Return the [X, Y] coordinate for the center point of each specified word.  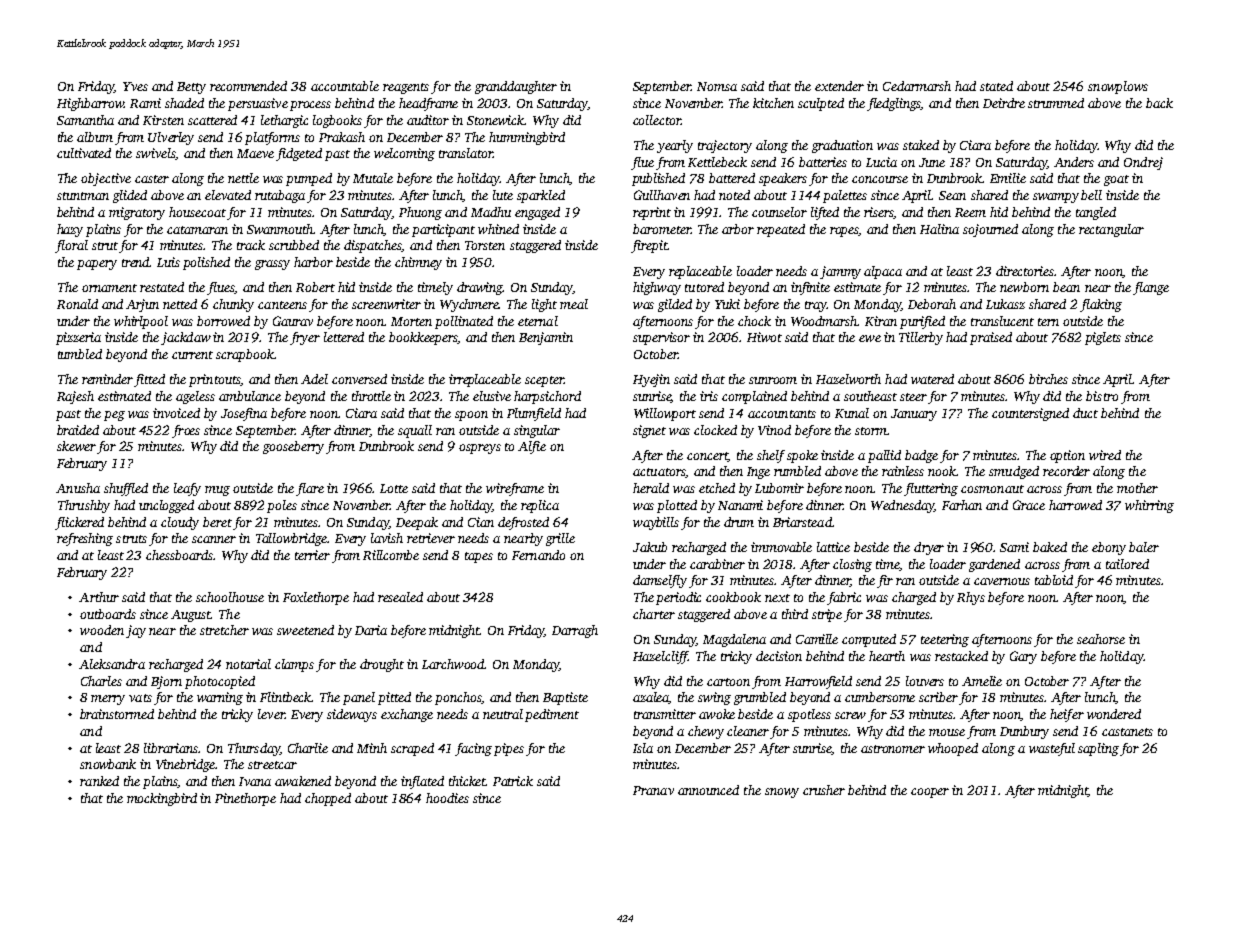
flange [1151, 288]
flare [310, 489]
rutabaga [280, 196]
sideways [352, 715]
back [1159, 103]
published [658, 179]
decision [779, 656]
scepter [544, 381]
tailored [1127, 564]
